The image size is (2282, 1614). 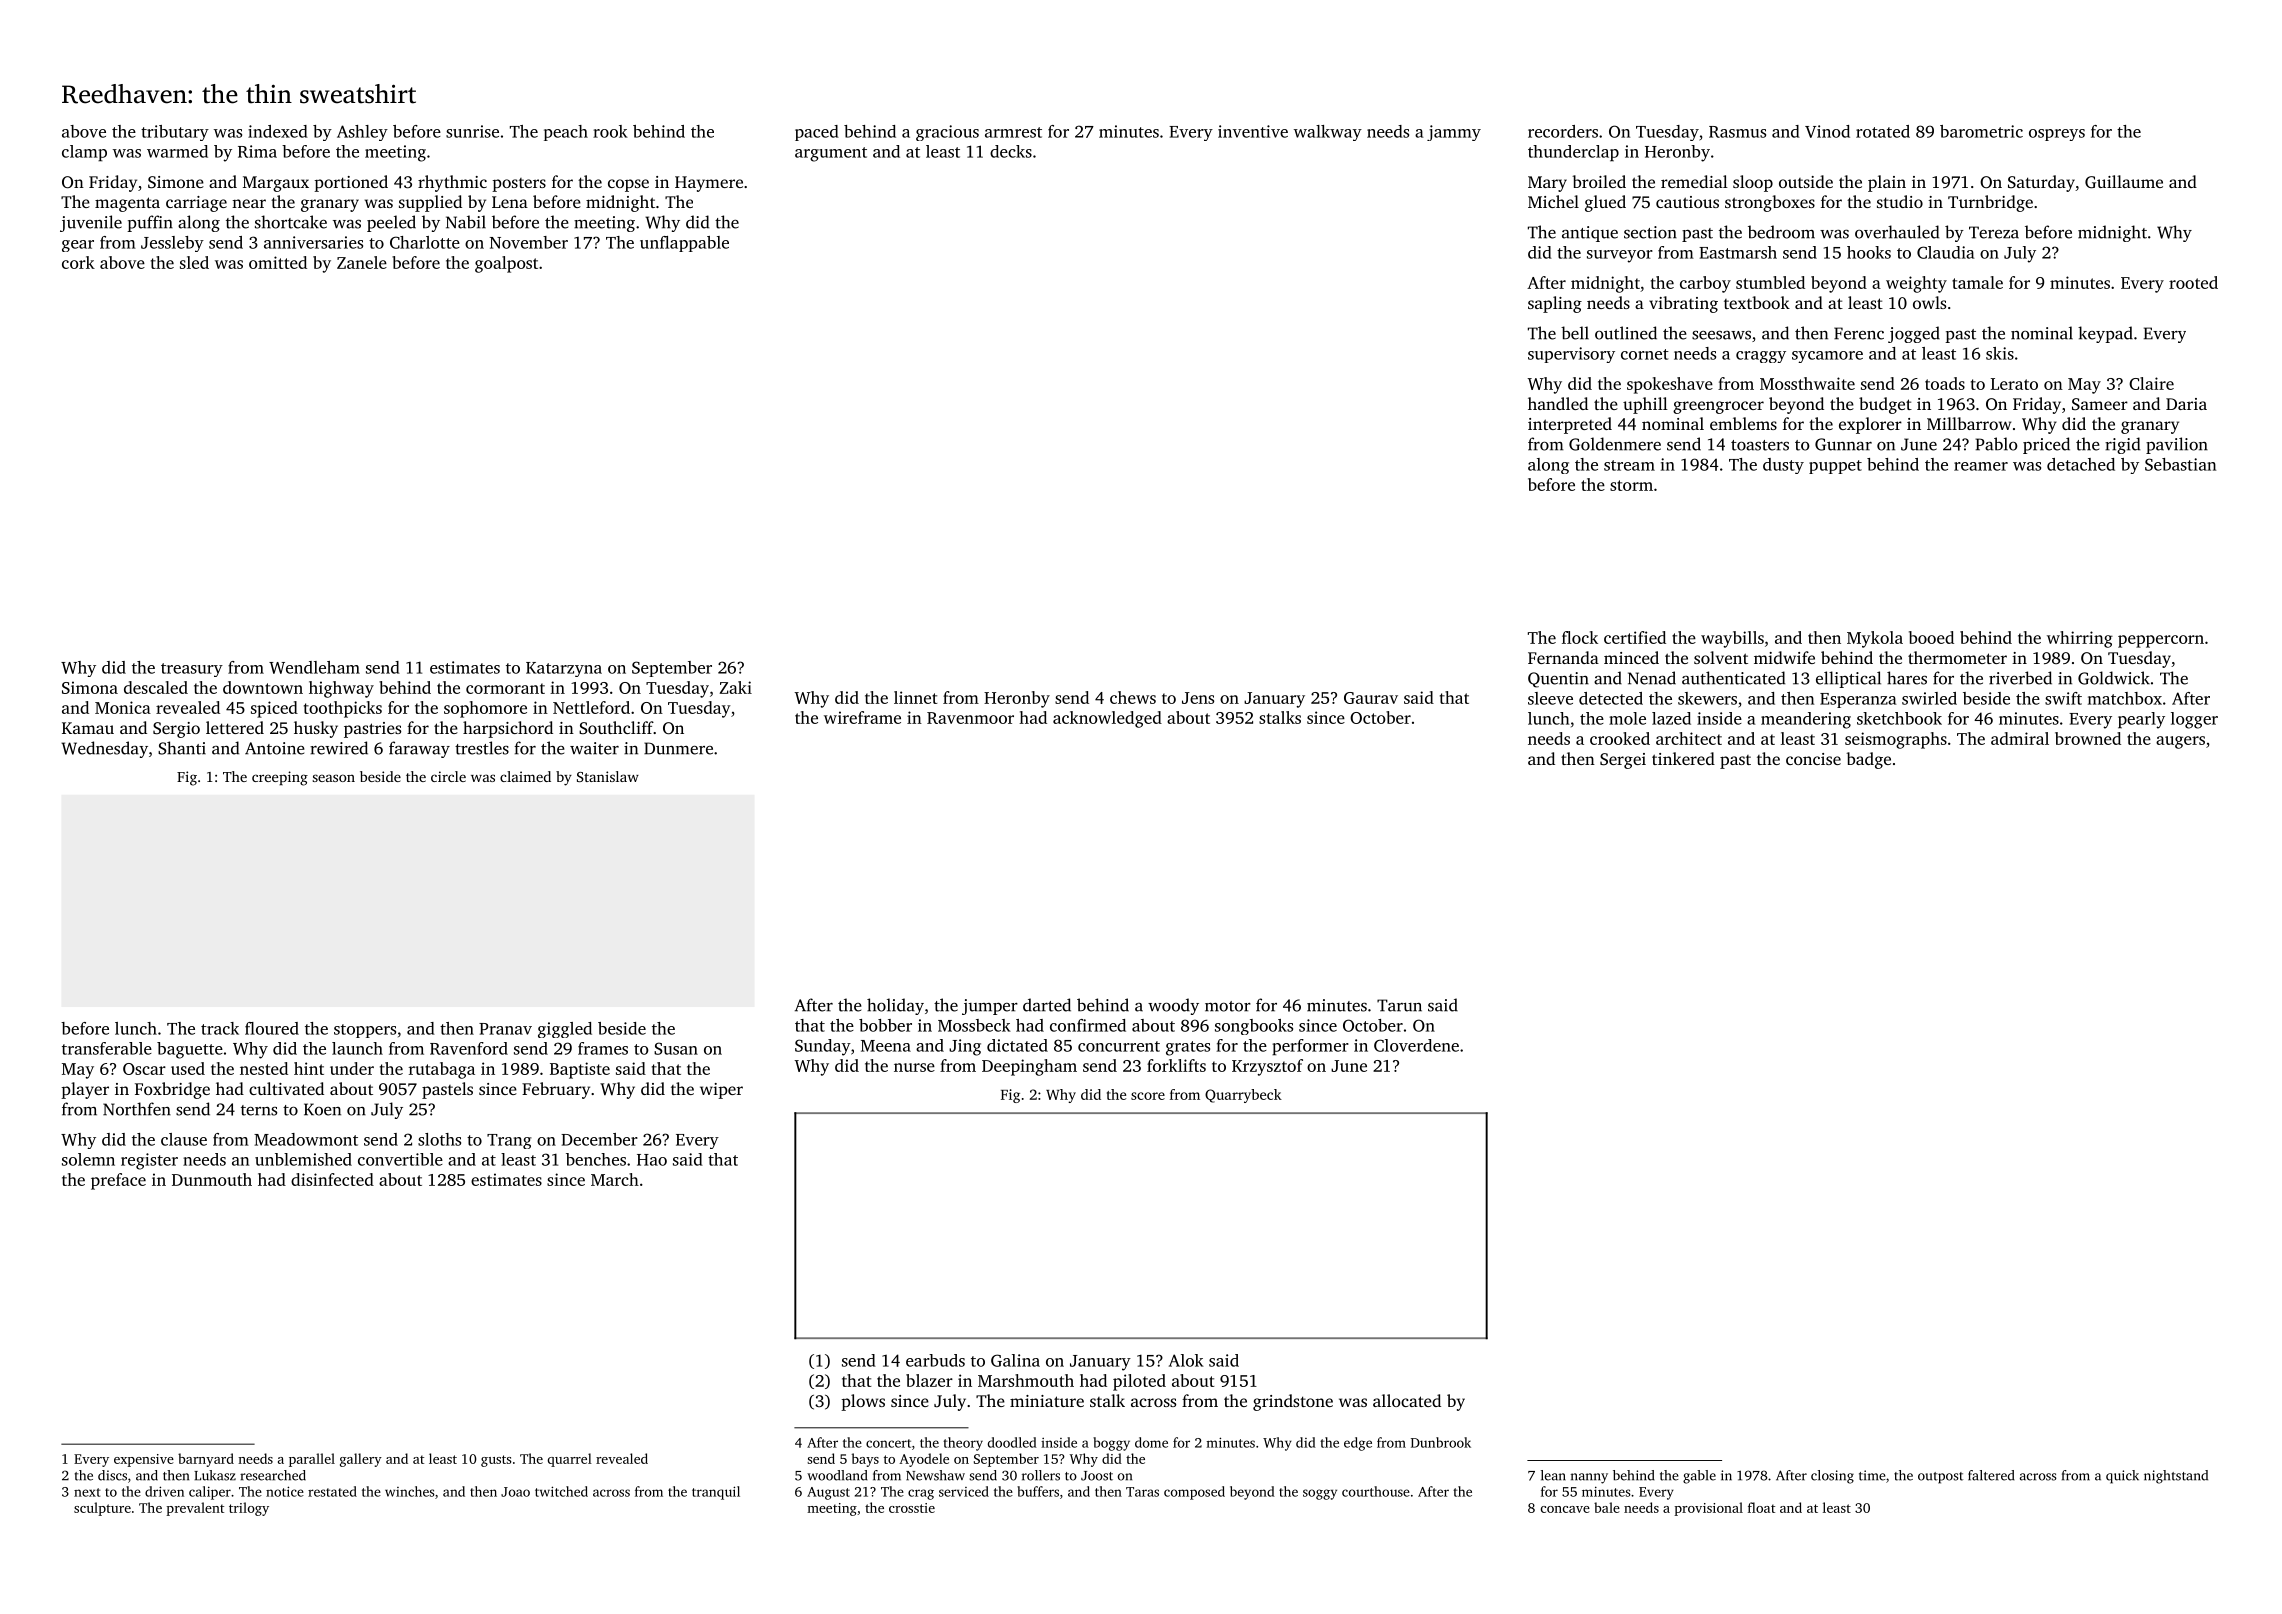 What do you see at coordinates (206, 1460) in the page?
I see `barnyard` at bounding box center [206, 1460].
